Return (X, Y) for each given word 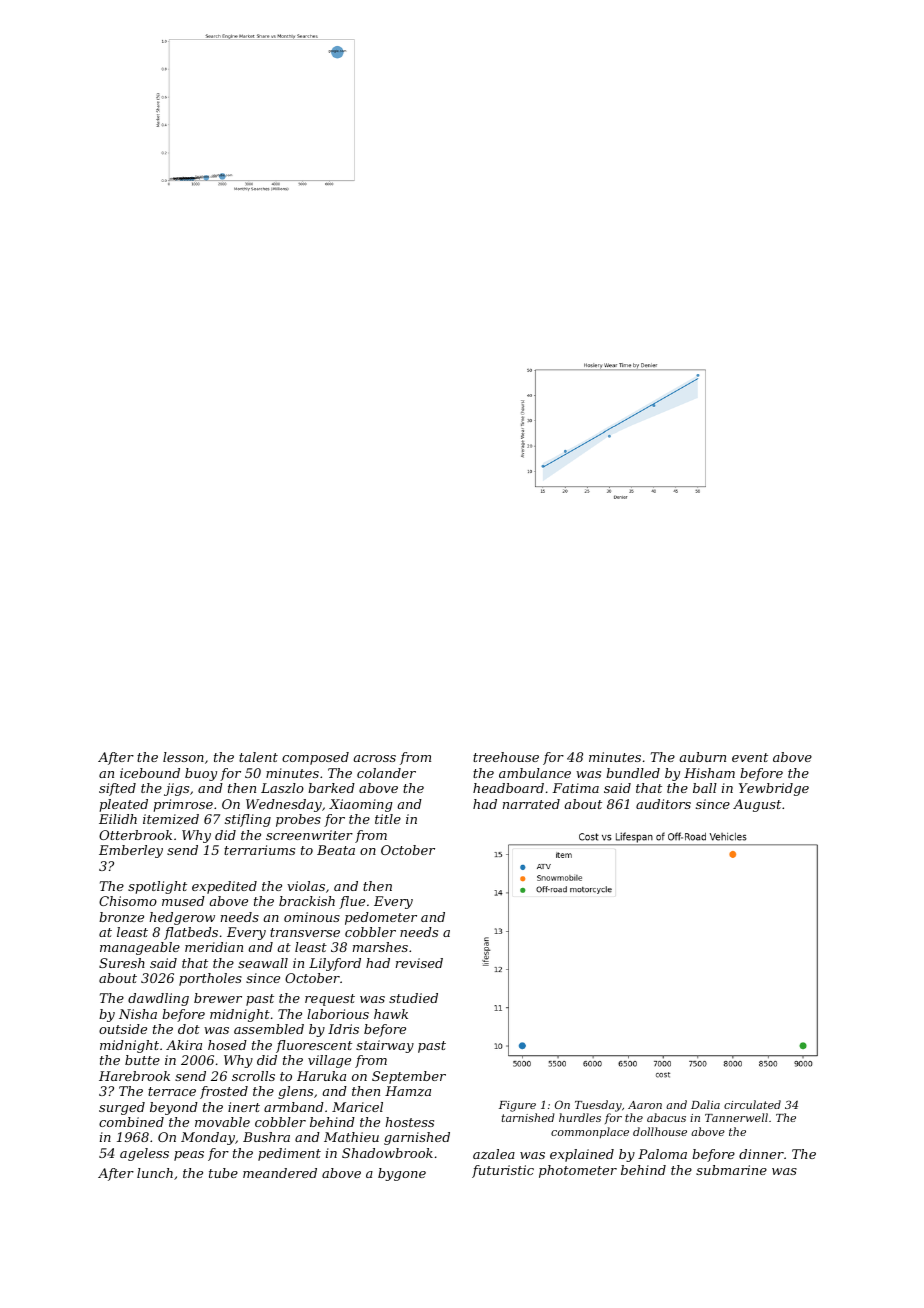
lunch (155, 1173)
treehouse (506, 757)
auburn (703, 757)
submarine (731, 1170)
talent (258, 757)
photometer (578, 1171)
